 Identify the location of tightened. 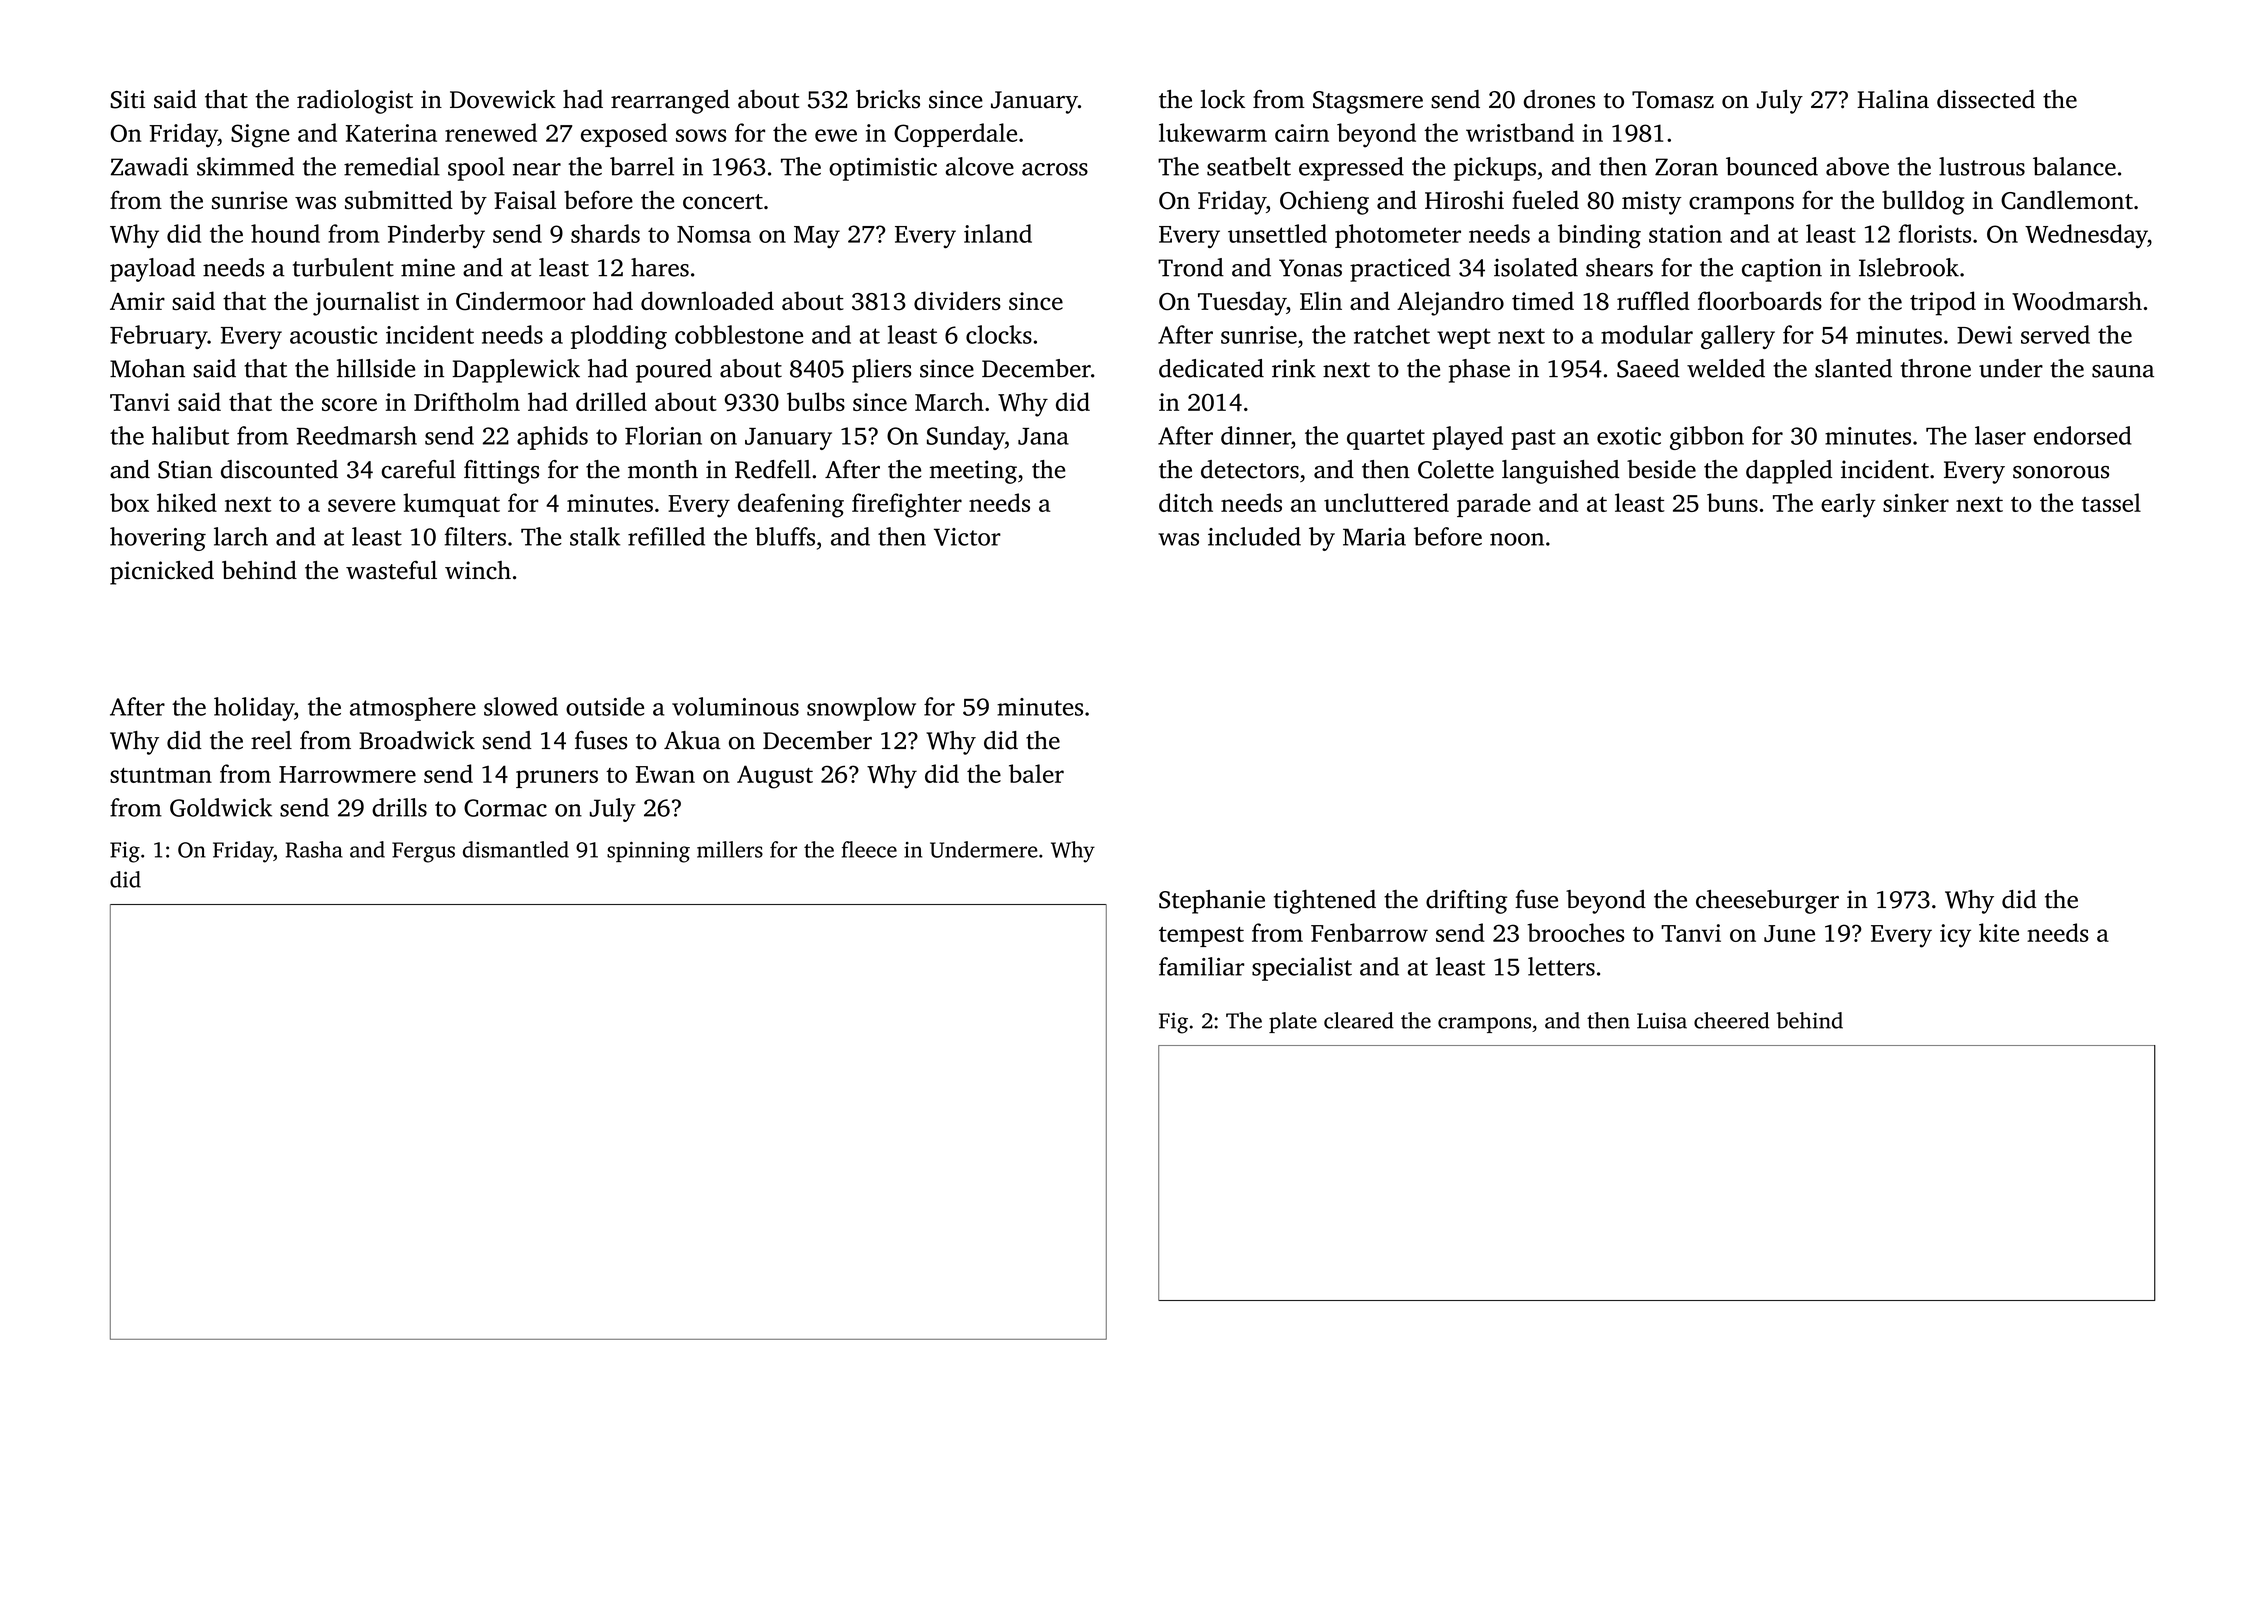
(1325, 902).
